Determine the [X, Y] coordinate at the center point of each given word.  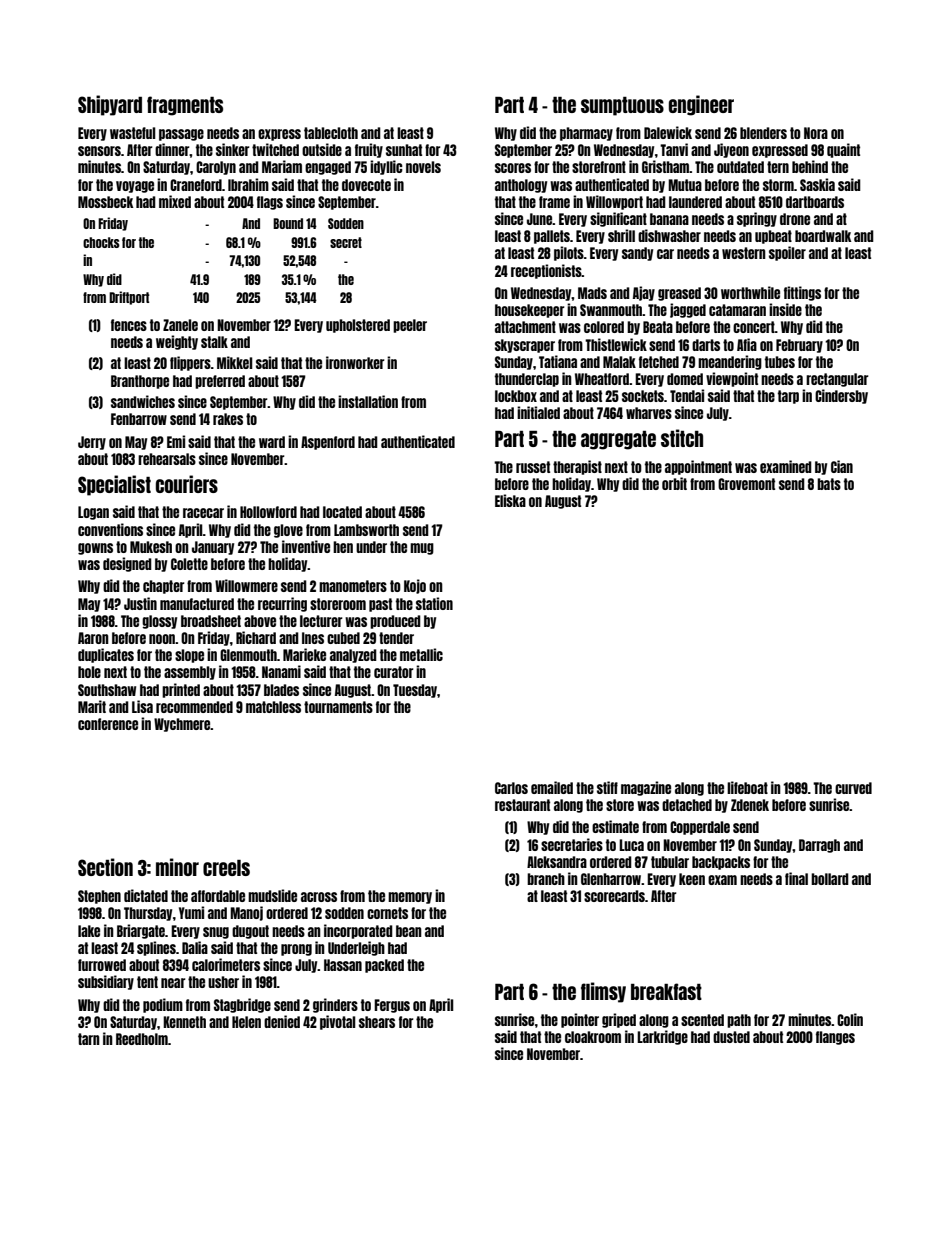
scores [513, 168]
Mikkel [234, 362]
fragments [185, 106]
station [434, 603]
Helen [246, 1022]
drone [795, 219]
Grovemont [746, 484]
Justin [140, 603]
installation [368, 401]
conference [108, 724]
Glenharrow [611, 879]
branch [546, 879]
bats [829, 484]
